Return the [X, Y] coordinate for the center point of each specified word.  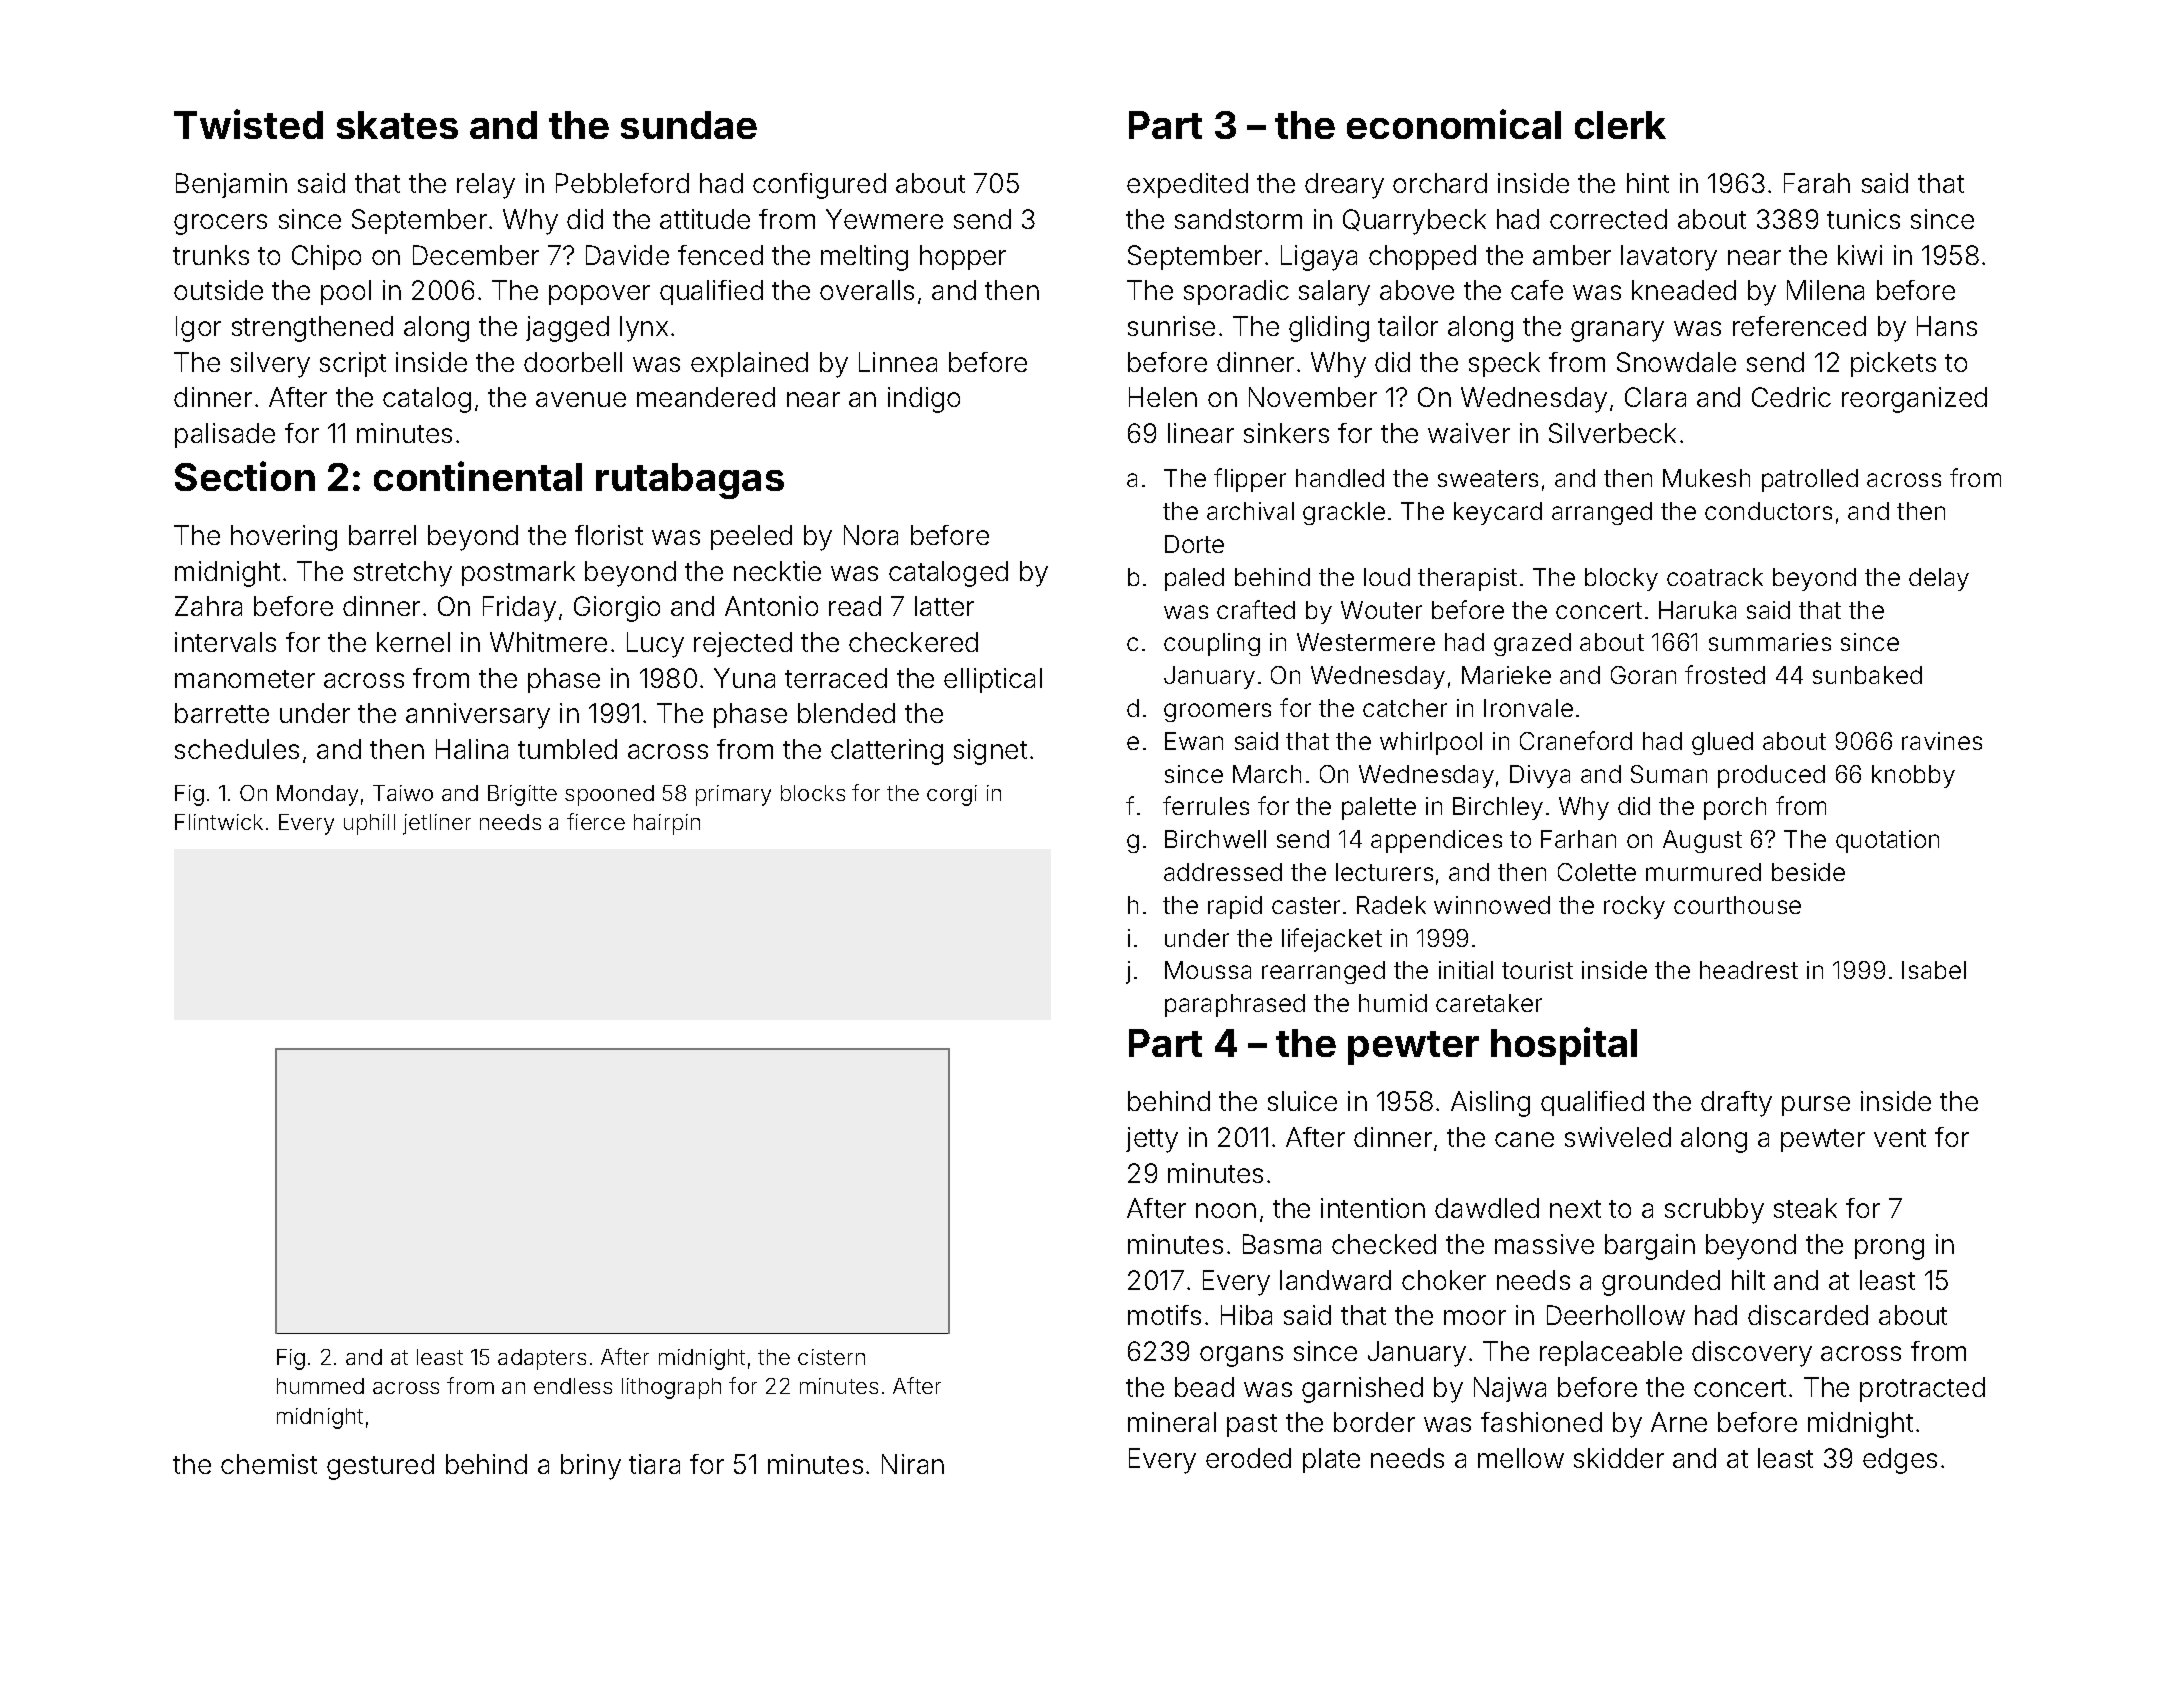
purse [1816, 1106]
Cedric [1791, 397]
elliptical [993, 680]
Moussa [1208, 970]
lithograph [671, 1388]
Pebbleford [622, 183]
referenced [1799, 326]
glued [1722, 743]
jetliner [437, 824]
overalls [867, 290]
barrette [222, 713]
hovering [284, 538]
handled [1340, 478]
